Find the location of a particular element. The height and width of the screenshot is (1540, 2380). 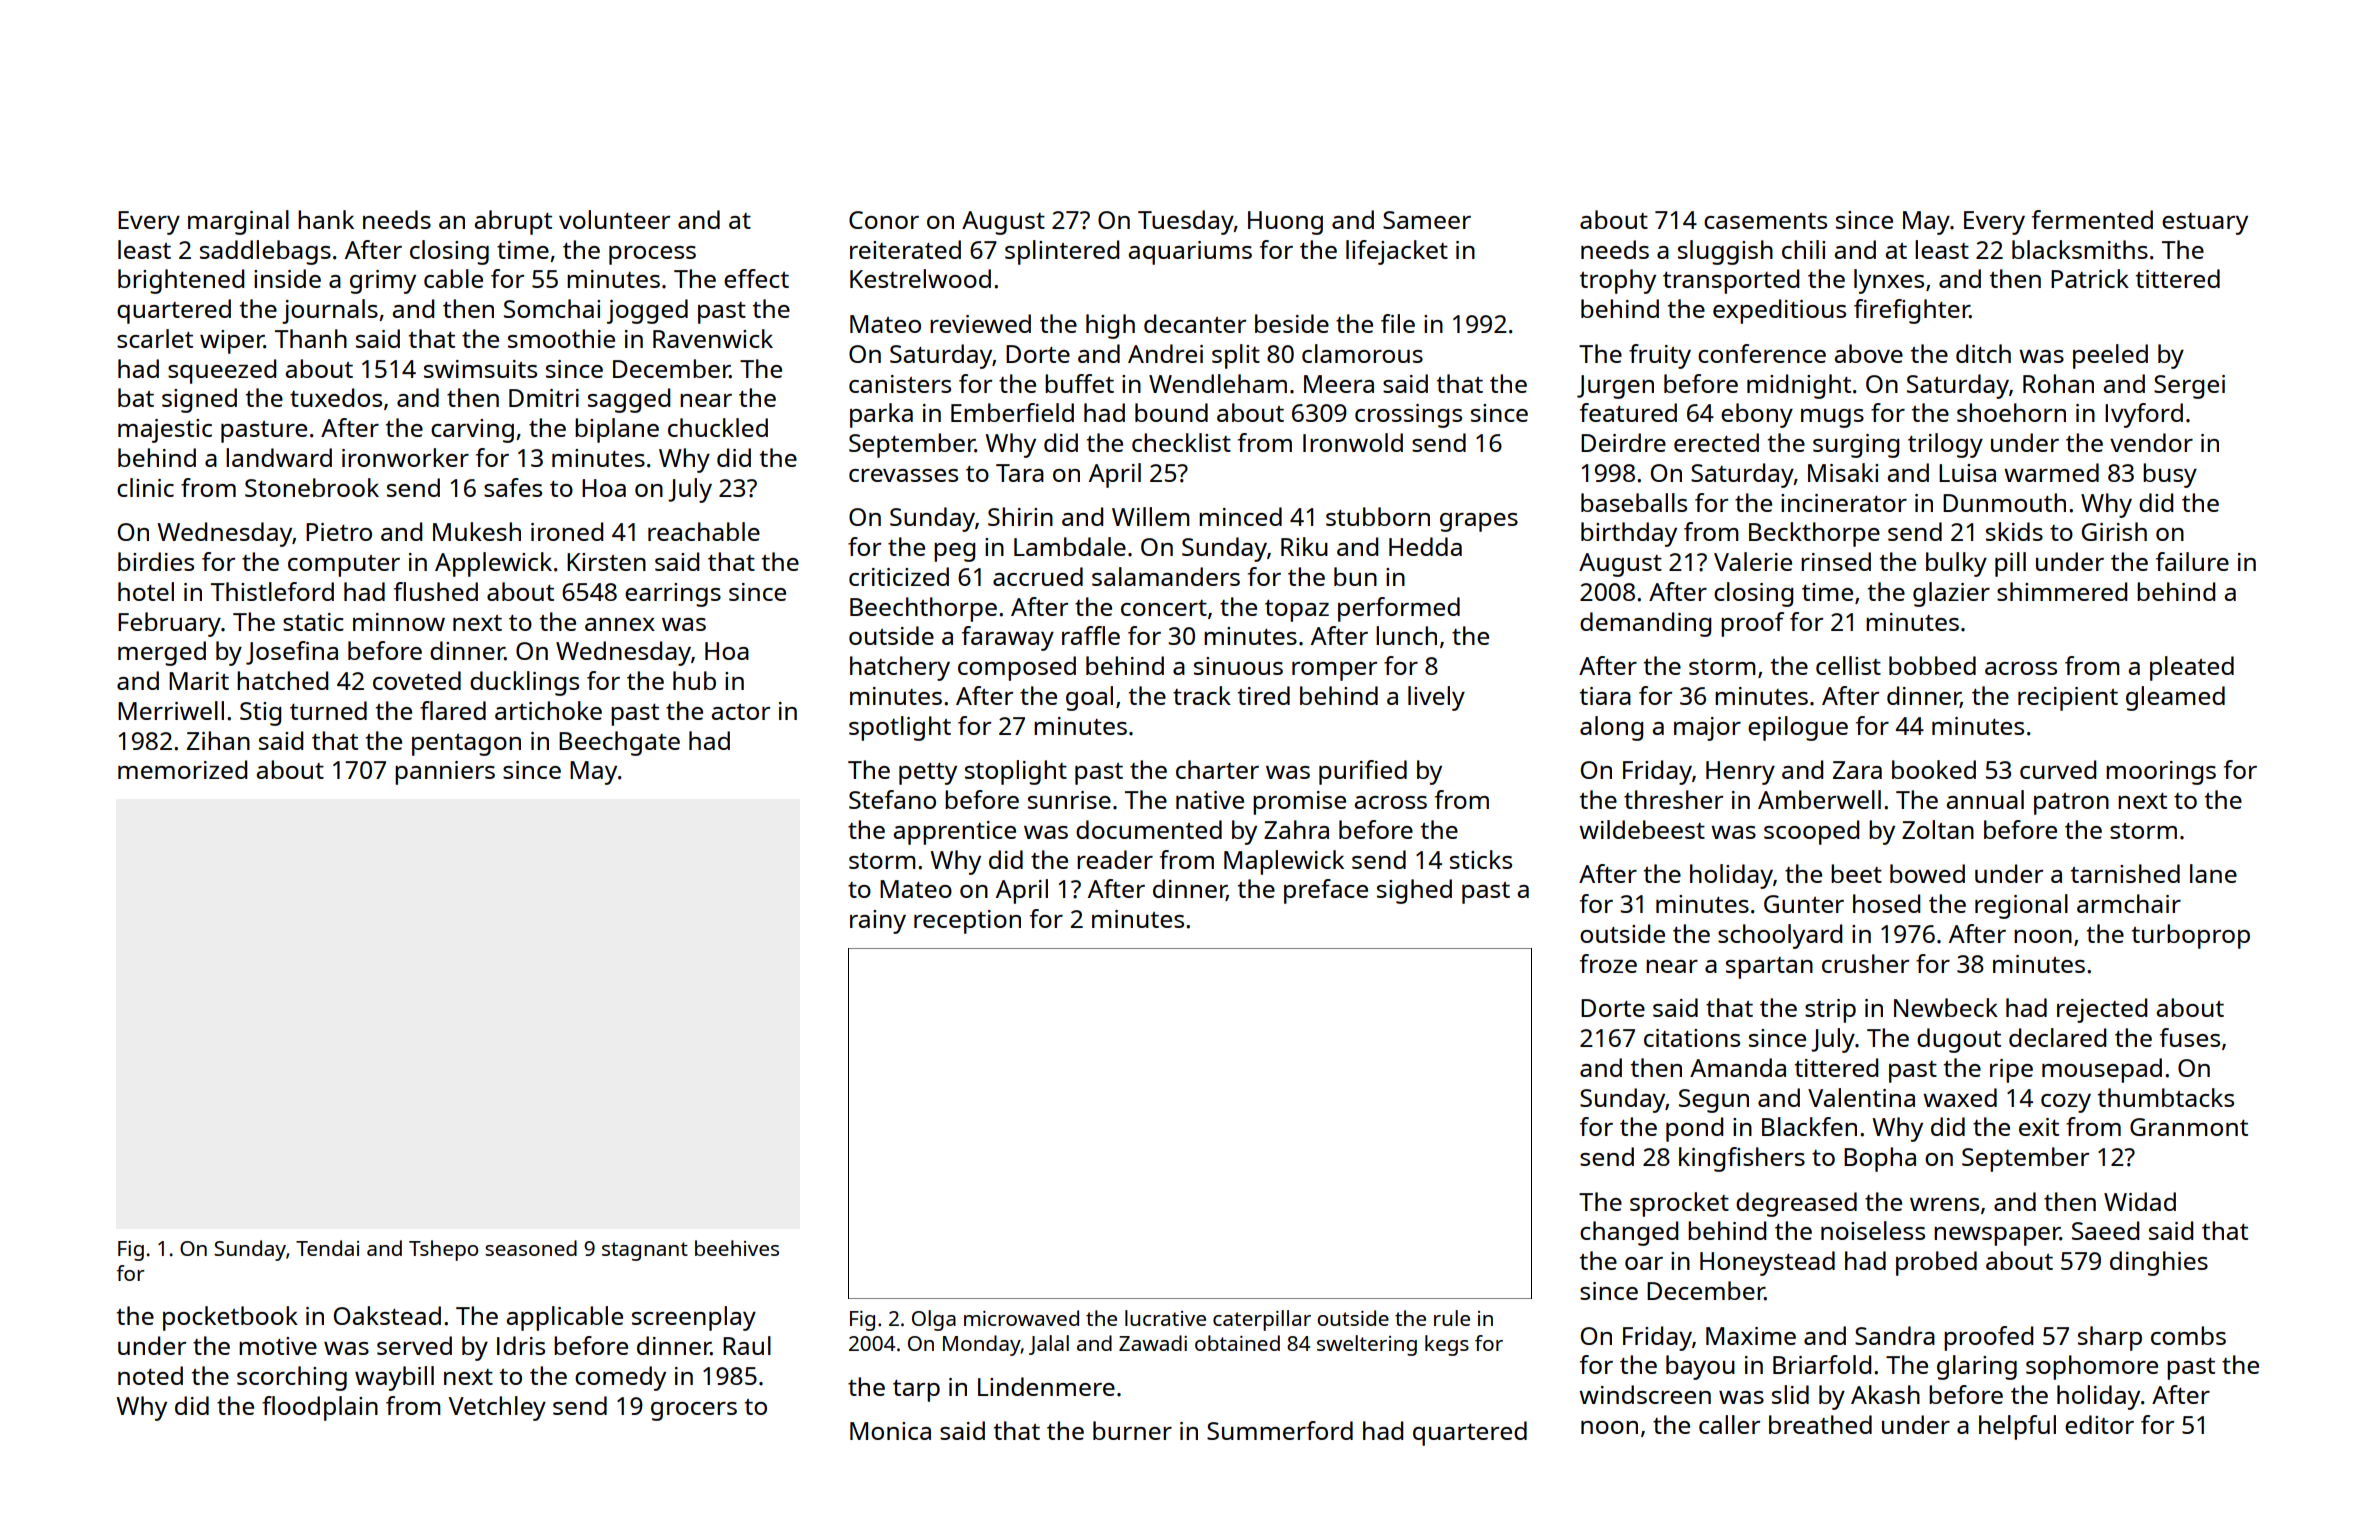

Huong is located at coordinates (1285, 223).
